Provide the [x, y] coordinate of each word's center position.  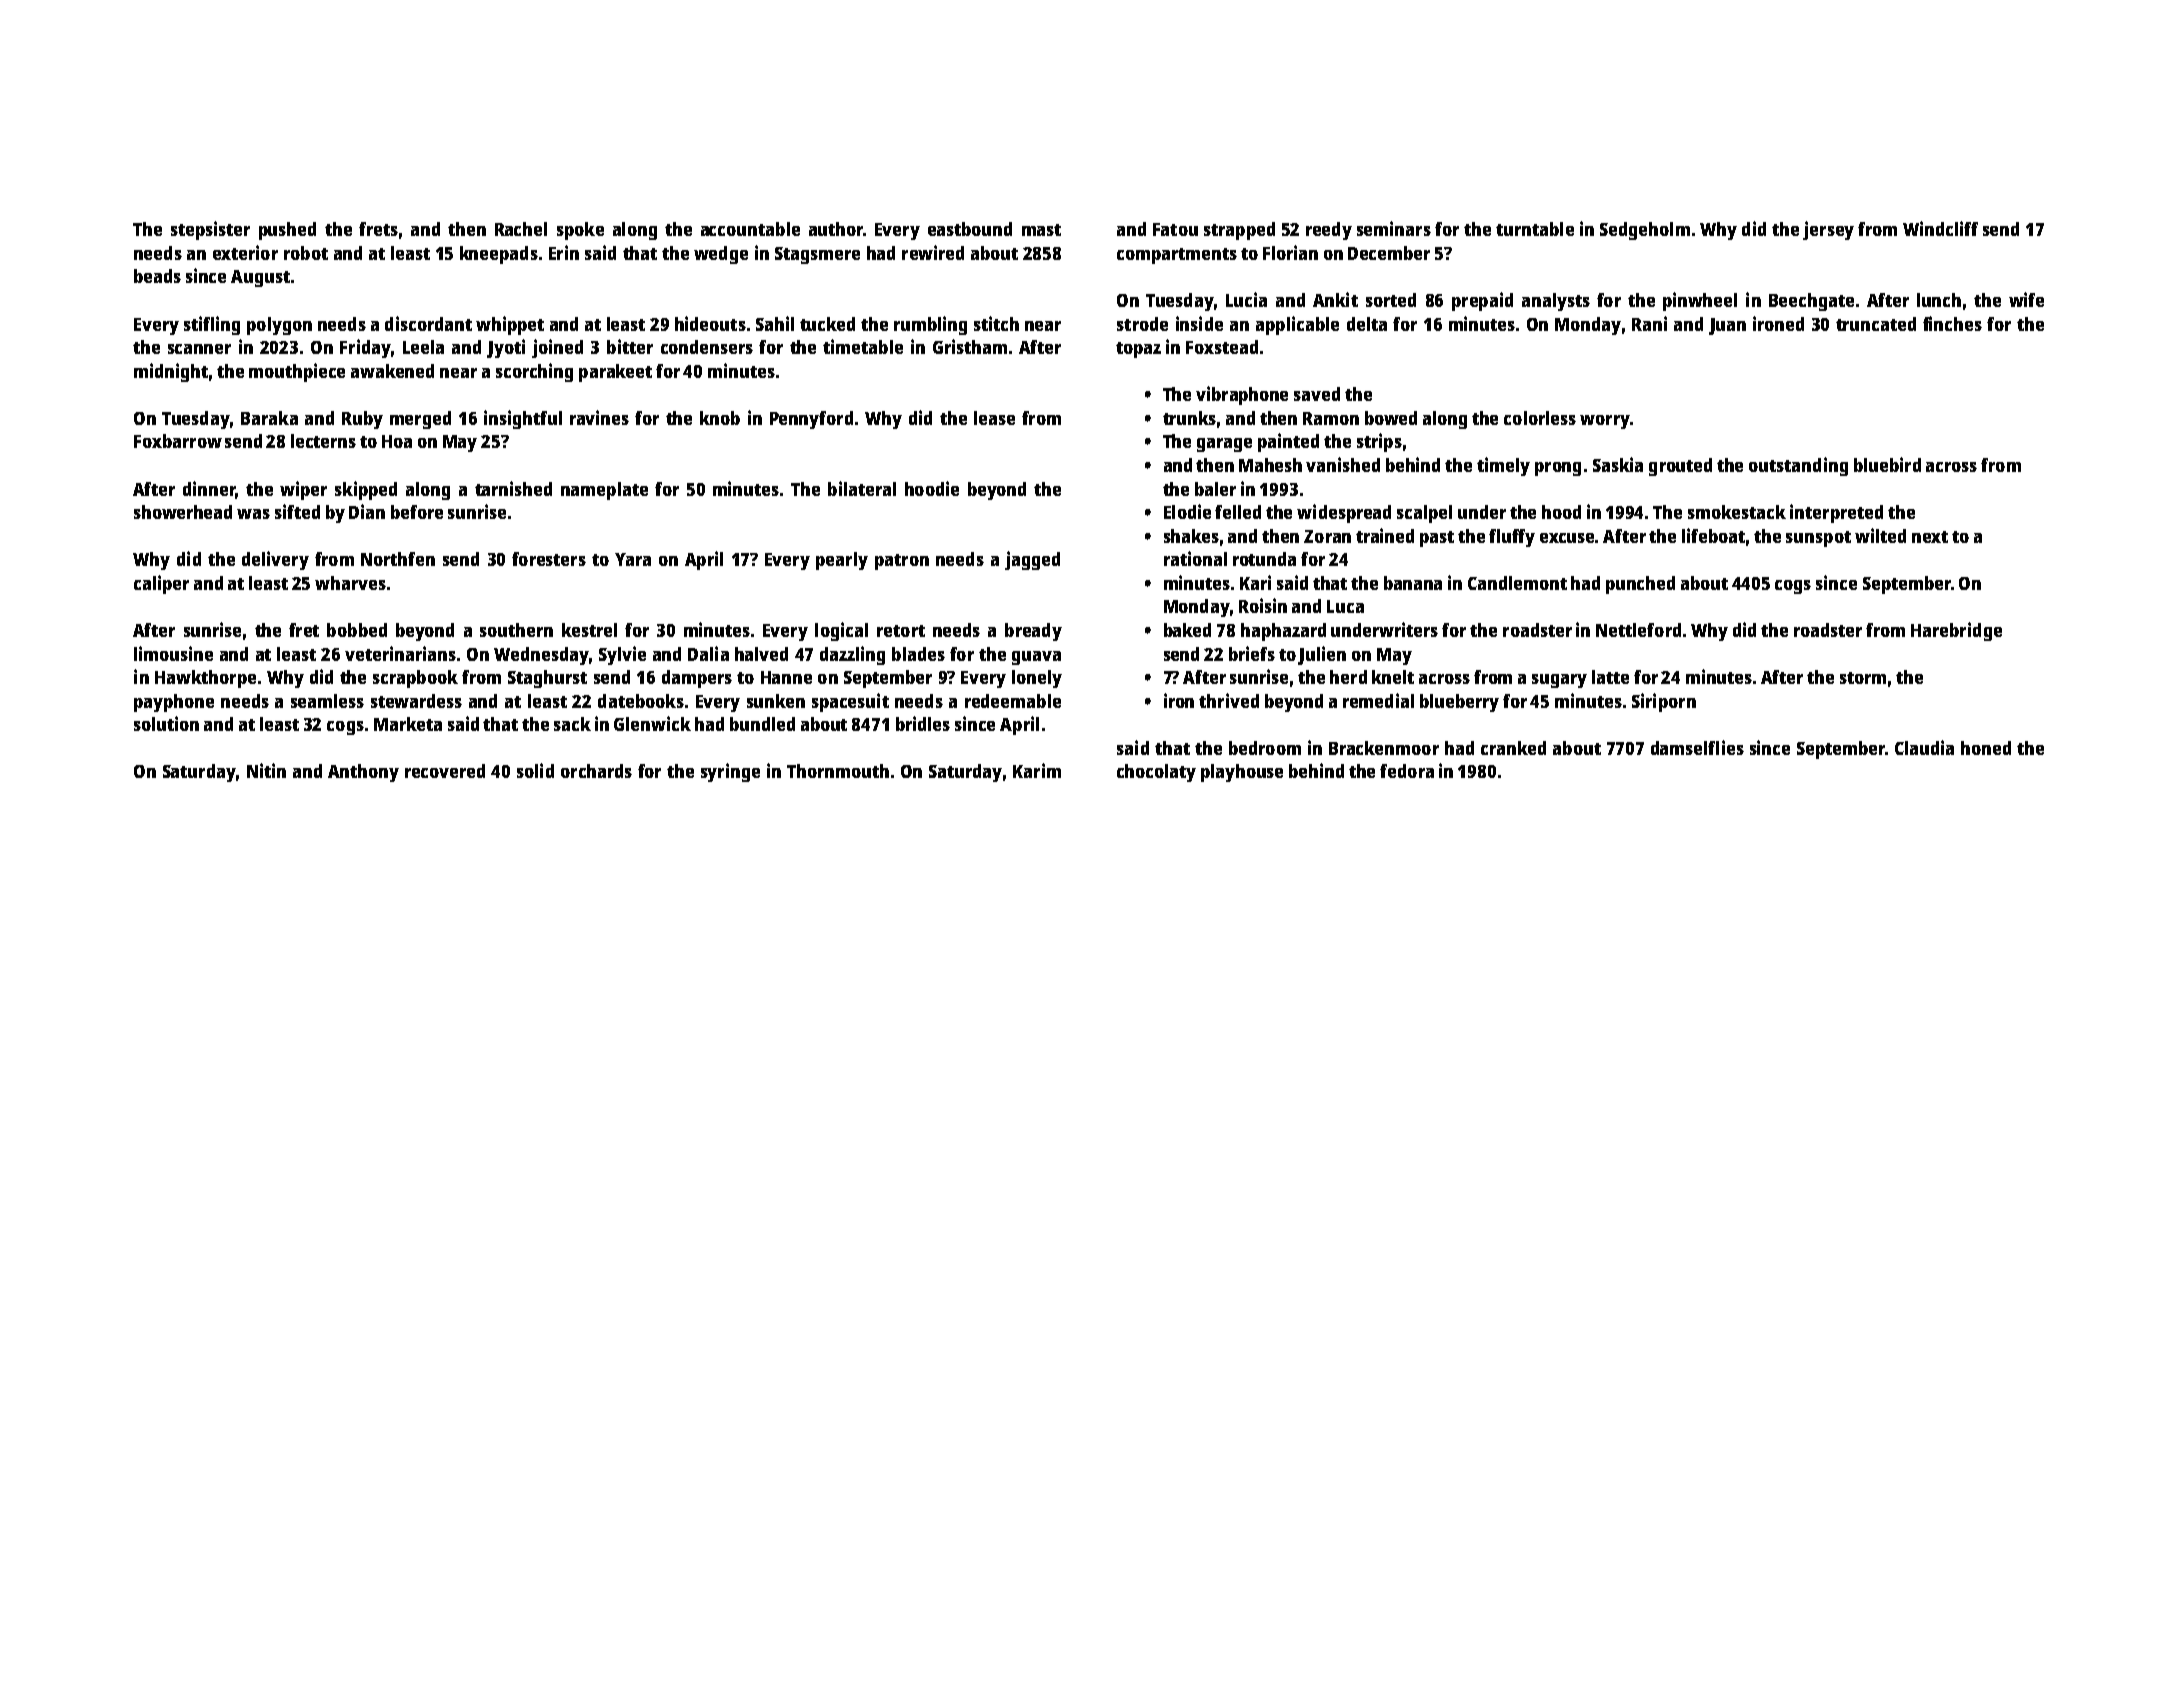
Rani [1649, 323]
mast [1041, 230]
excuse [1567, 538]
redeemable [1013, 701]
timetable [863, 346]
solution [166, 723]
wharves [350, 583]
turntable [1535, 229]
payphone [174, 703]
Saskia [1618, 464]
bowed [1391, 418]
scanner [199, 349]
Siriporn [1664, 702]
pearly [842, 561]
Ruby [362, 420]
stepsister [210, 230]
